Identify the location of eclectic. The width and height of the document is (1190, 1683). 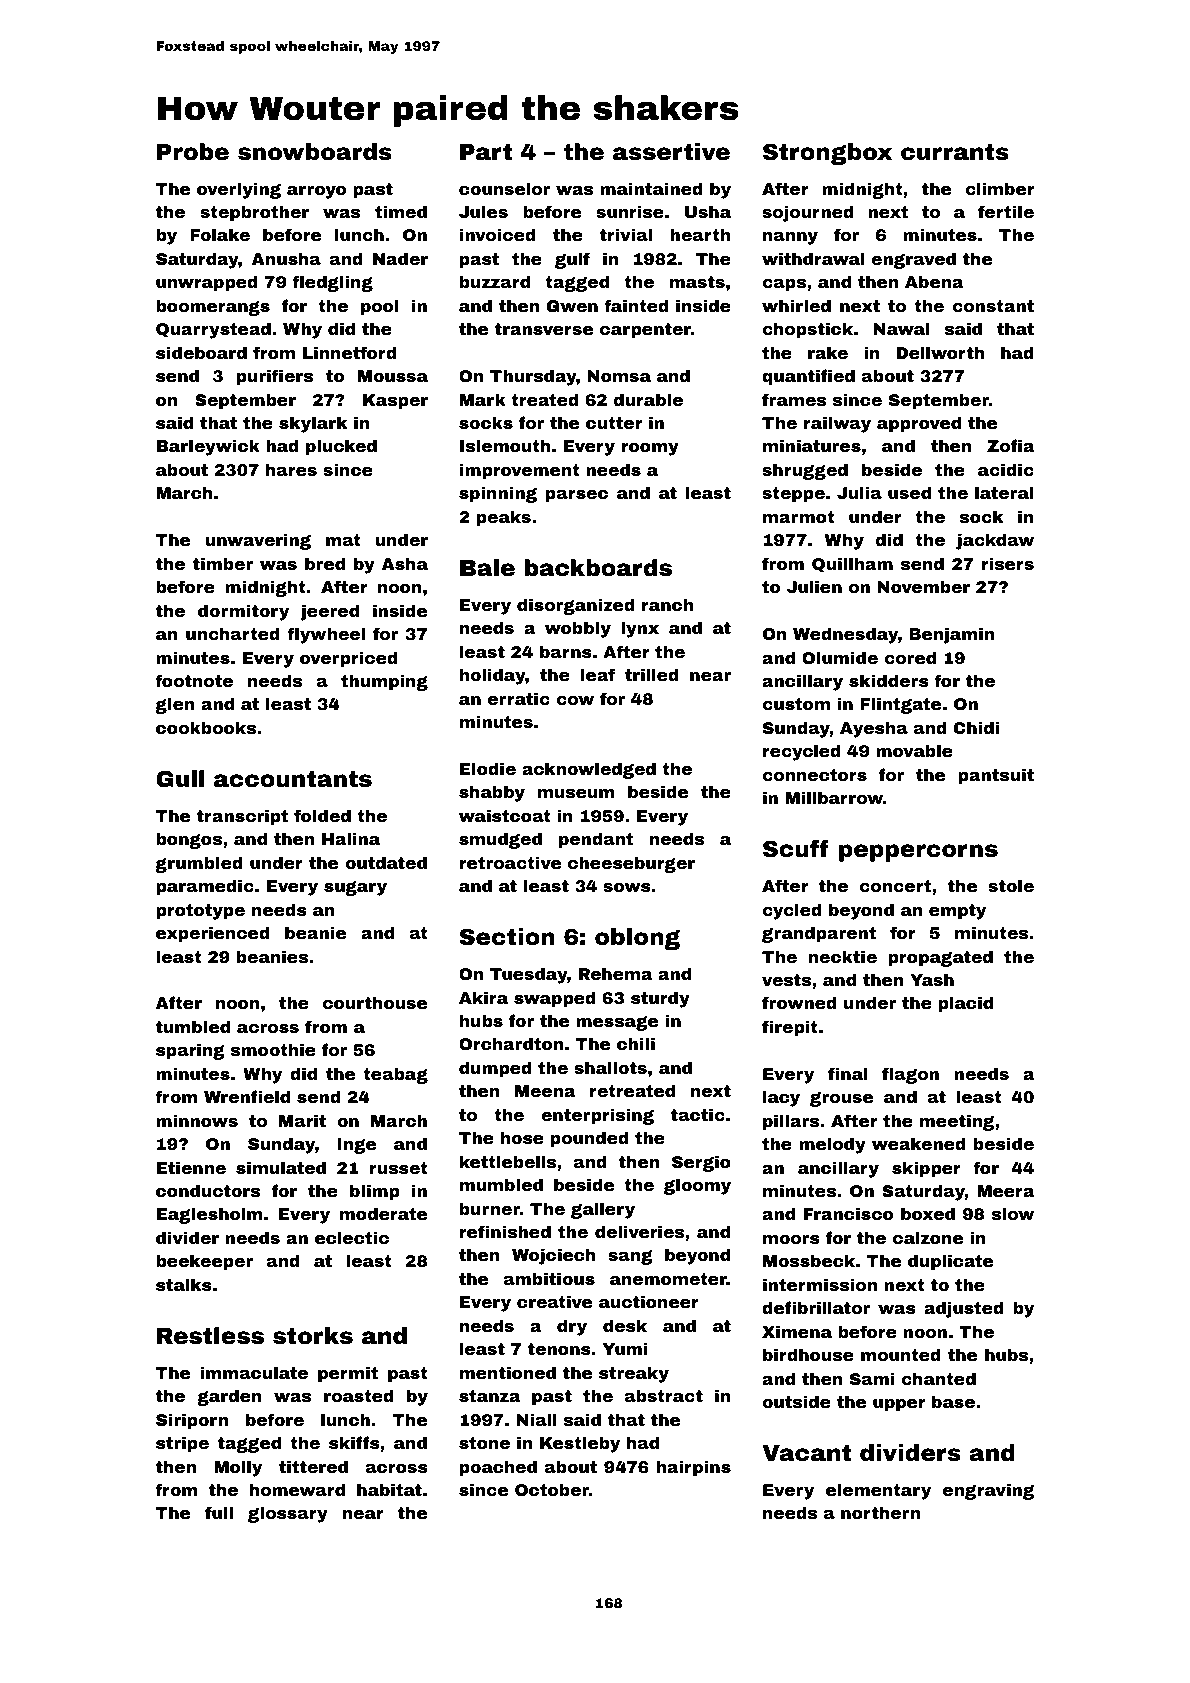
(352, 1237).
